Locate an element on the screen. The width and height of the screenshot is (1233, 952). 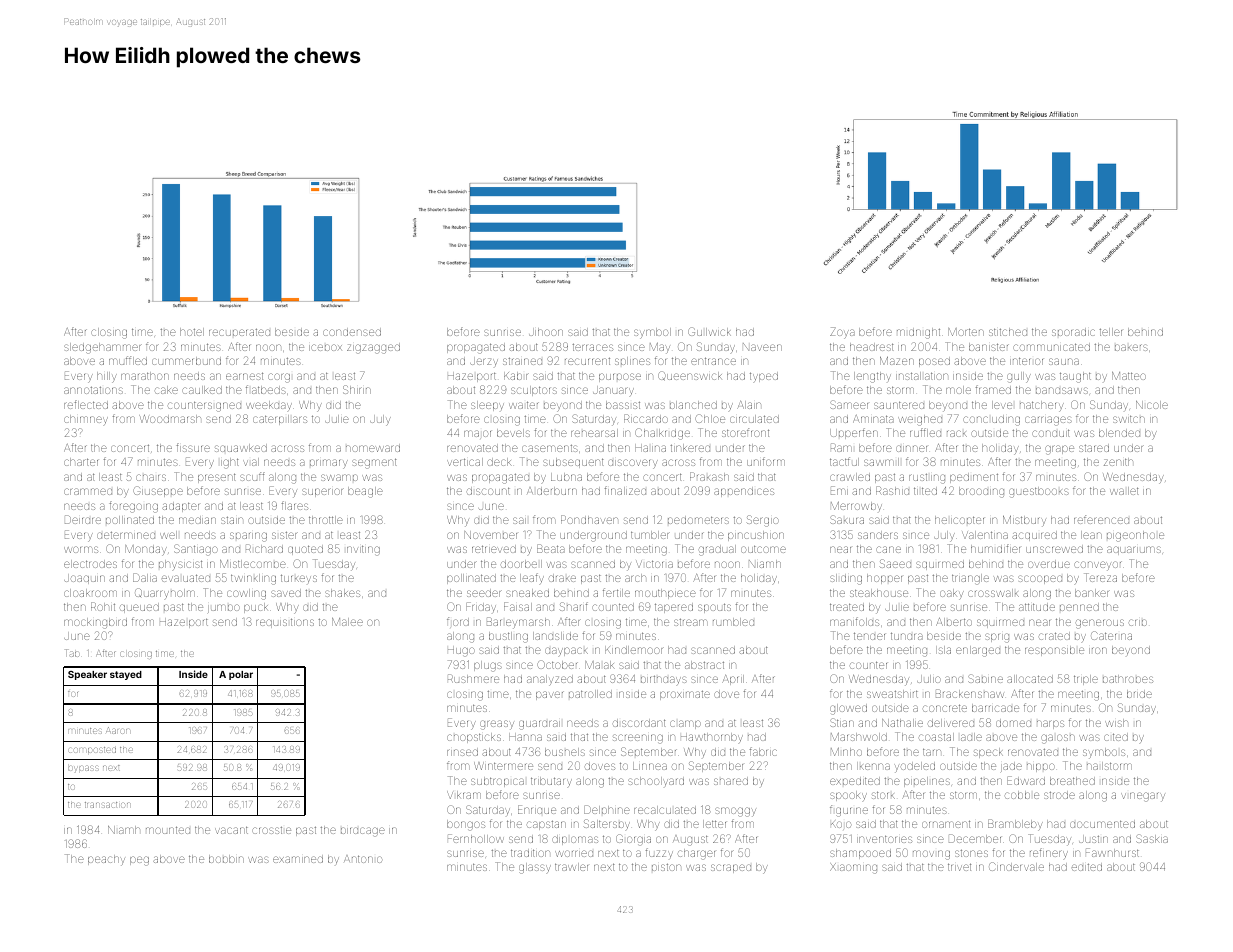
subsequent is located at coordinates (573, 463).
